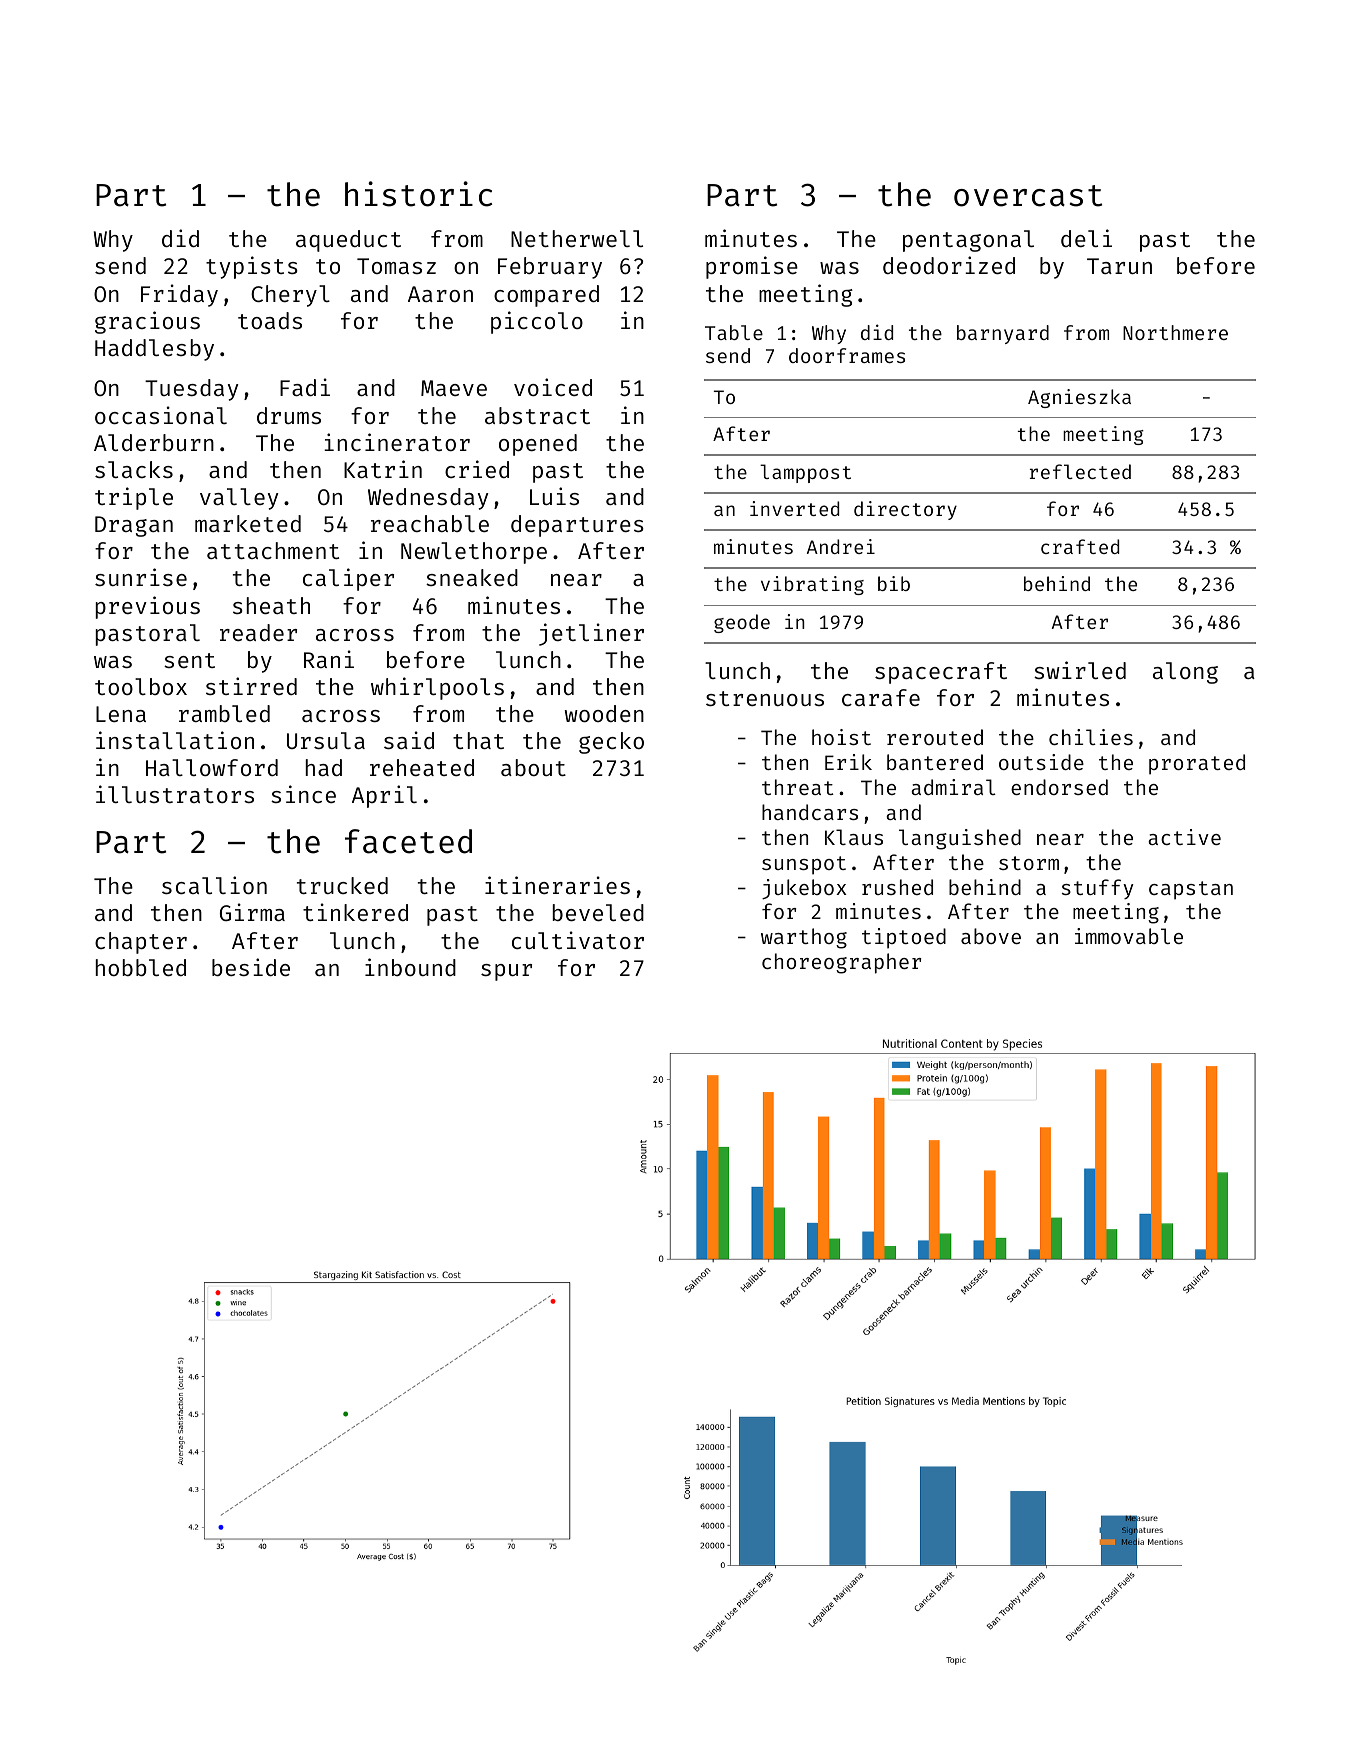 The width and height of the page is (1350, 1747). I want to click on historic, so click(418, 194).
